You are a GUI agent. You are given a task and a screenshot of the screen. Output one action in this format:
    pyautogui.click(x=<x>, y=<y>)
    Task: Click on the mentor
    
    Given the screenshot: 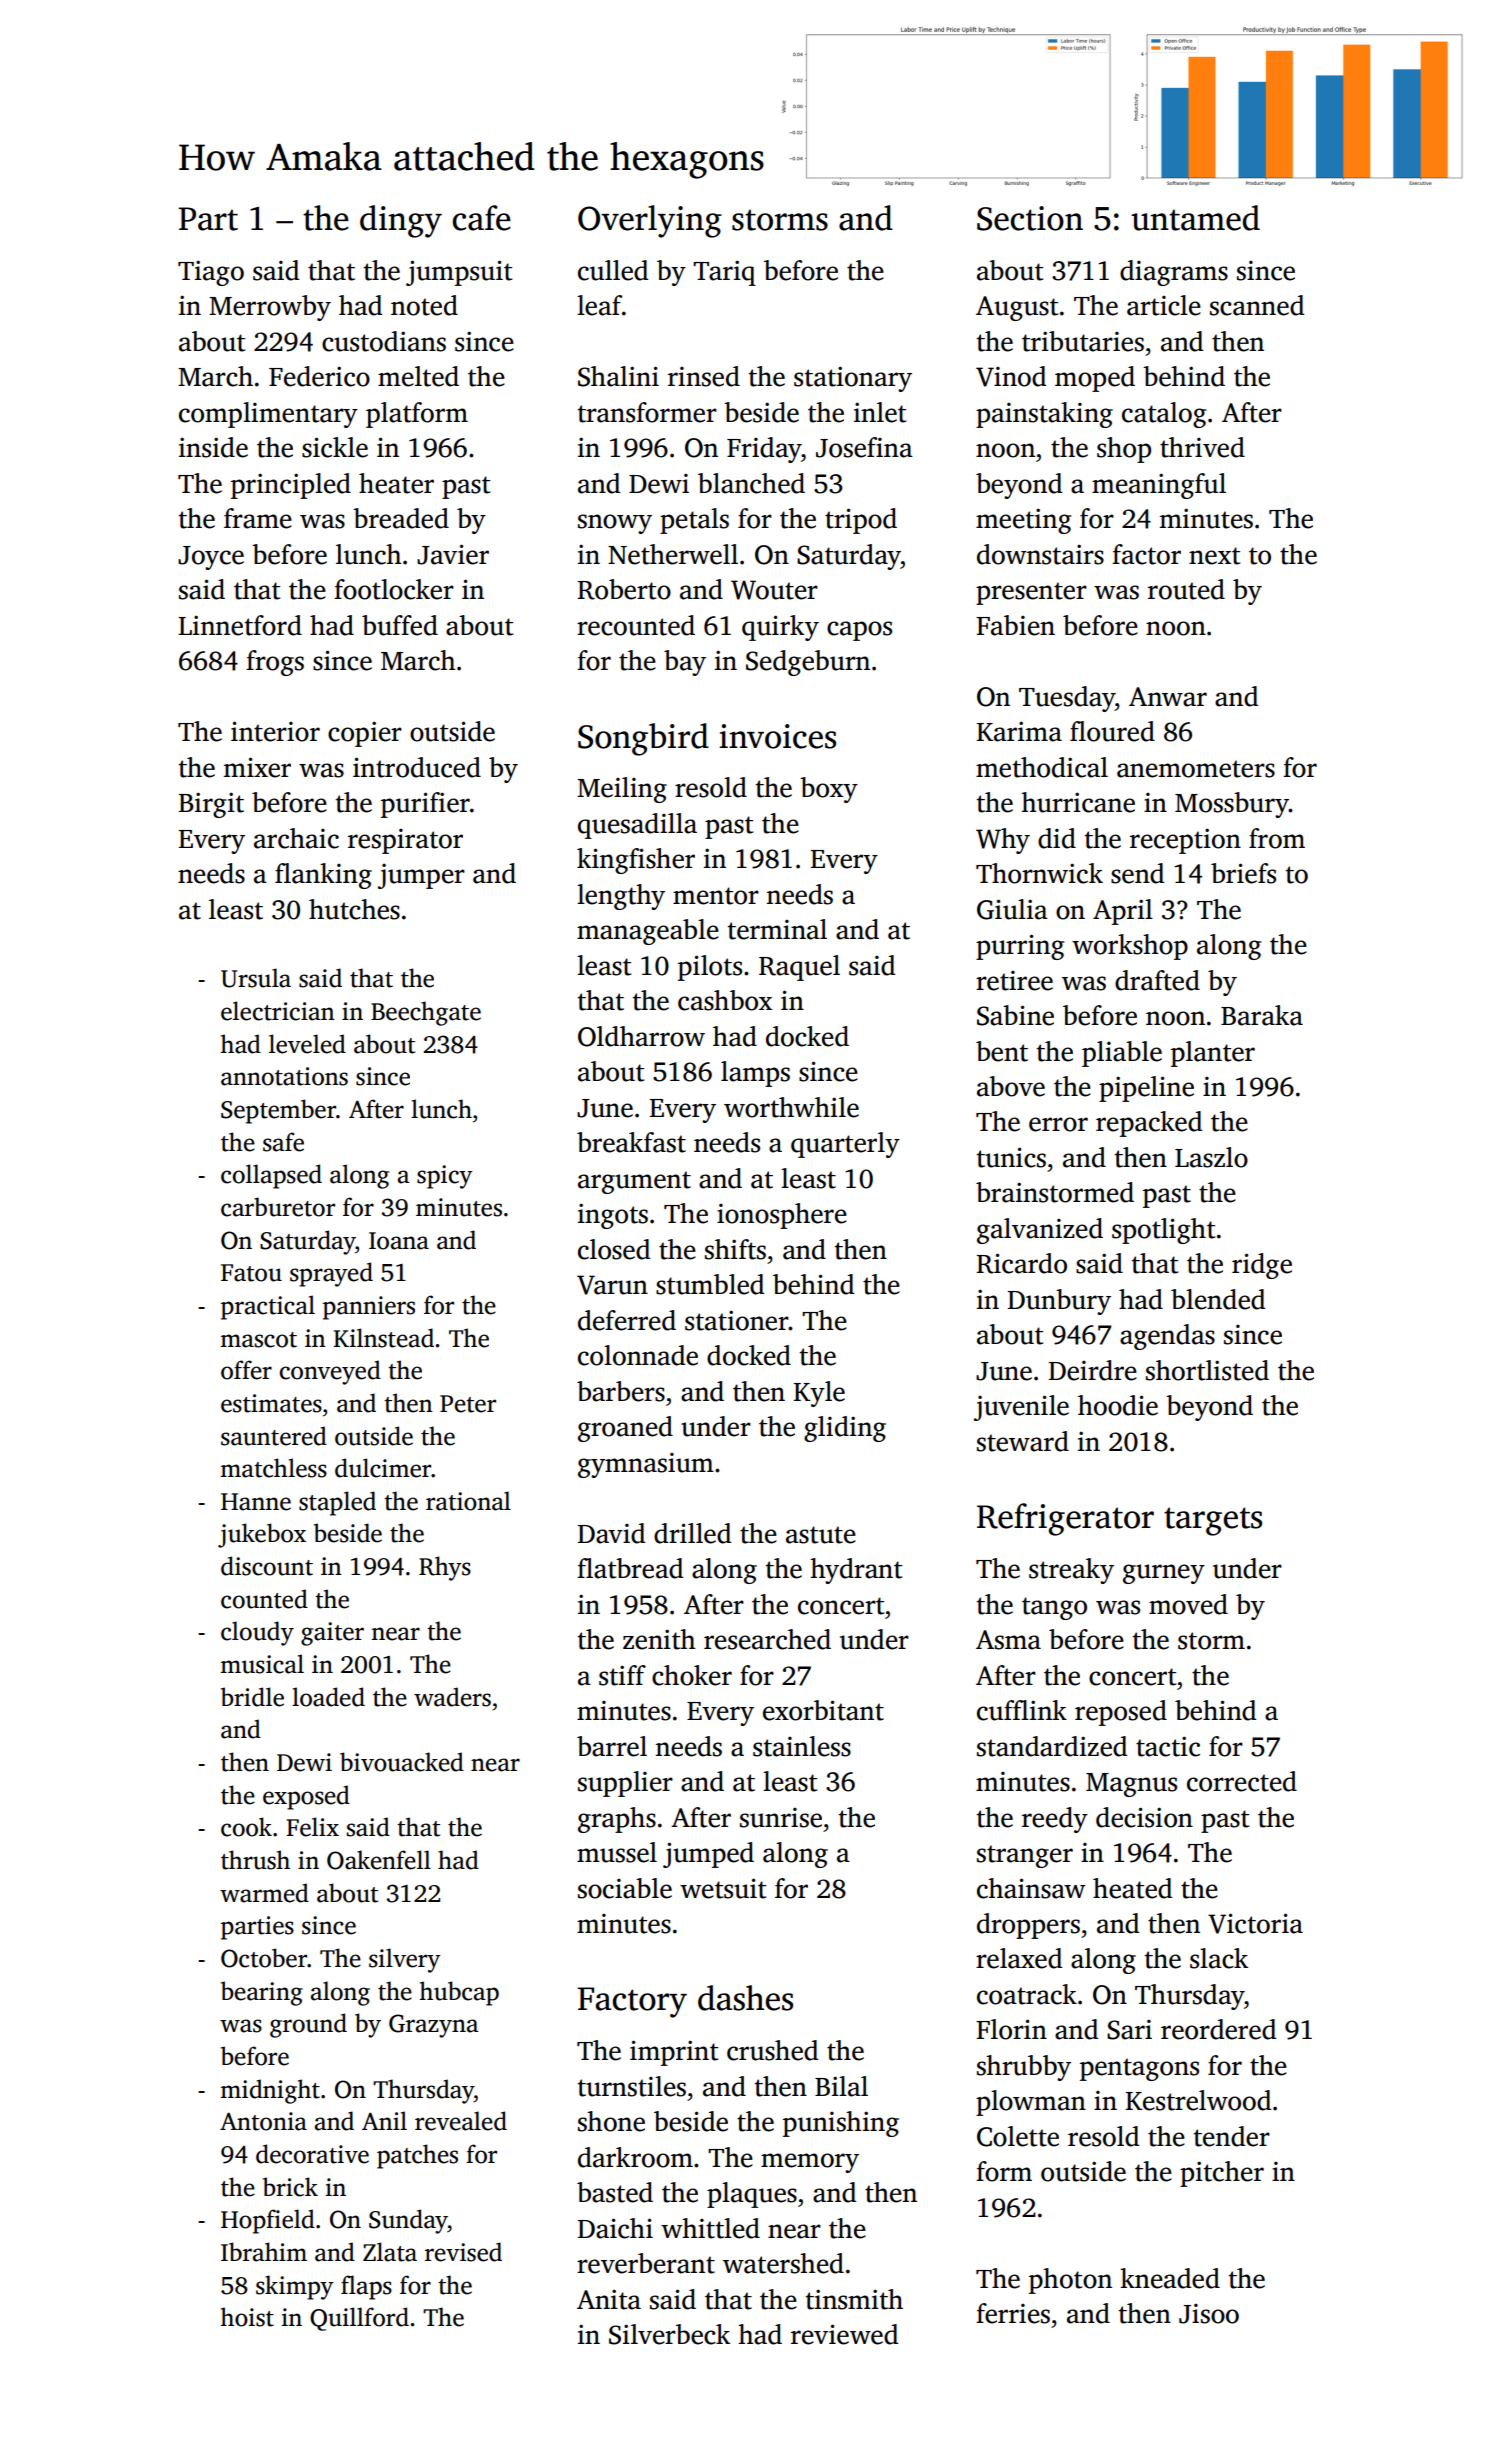 What is the action you would take?
    pyautogui.click(x=716, y=896)
